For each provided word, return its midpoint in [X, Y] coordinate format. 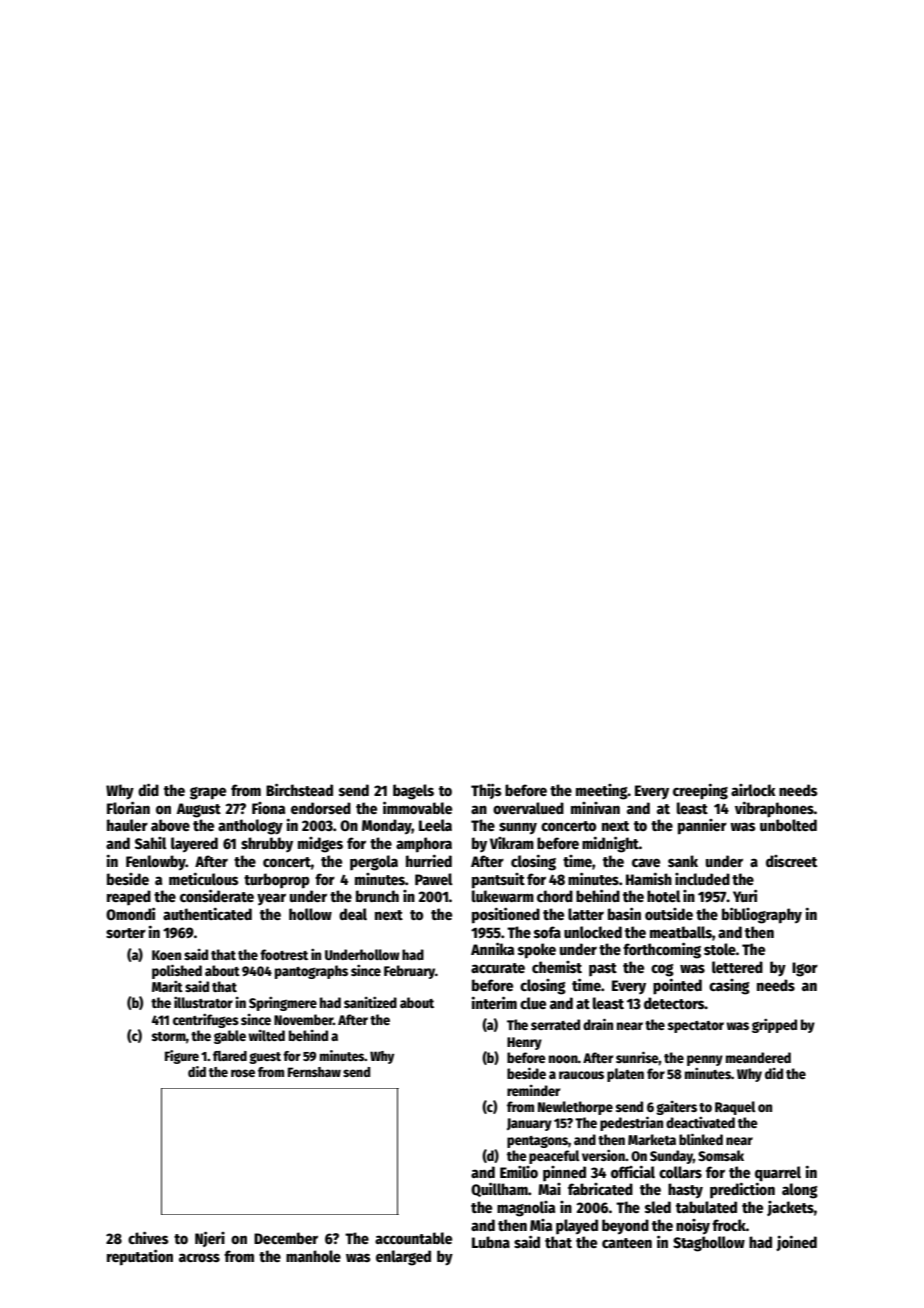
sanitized [370, 1002]
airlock [753, 790]
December [286, 1238]
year [271, 899]
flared [230, 1056]
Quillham [499, 1189]
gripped [774, 1026]
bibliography [762, 915]
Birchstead [299, 789]
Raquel [735, 1108]
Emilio [519, 1172]
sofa [547, 932]
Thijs [486, 791]
